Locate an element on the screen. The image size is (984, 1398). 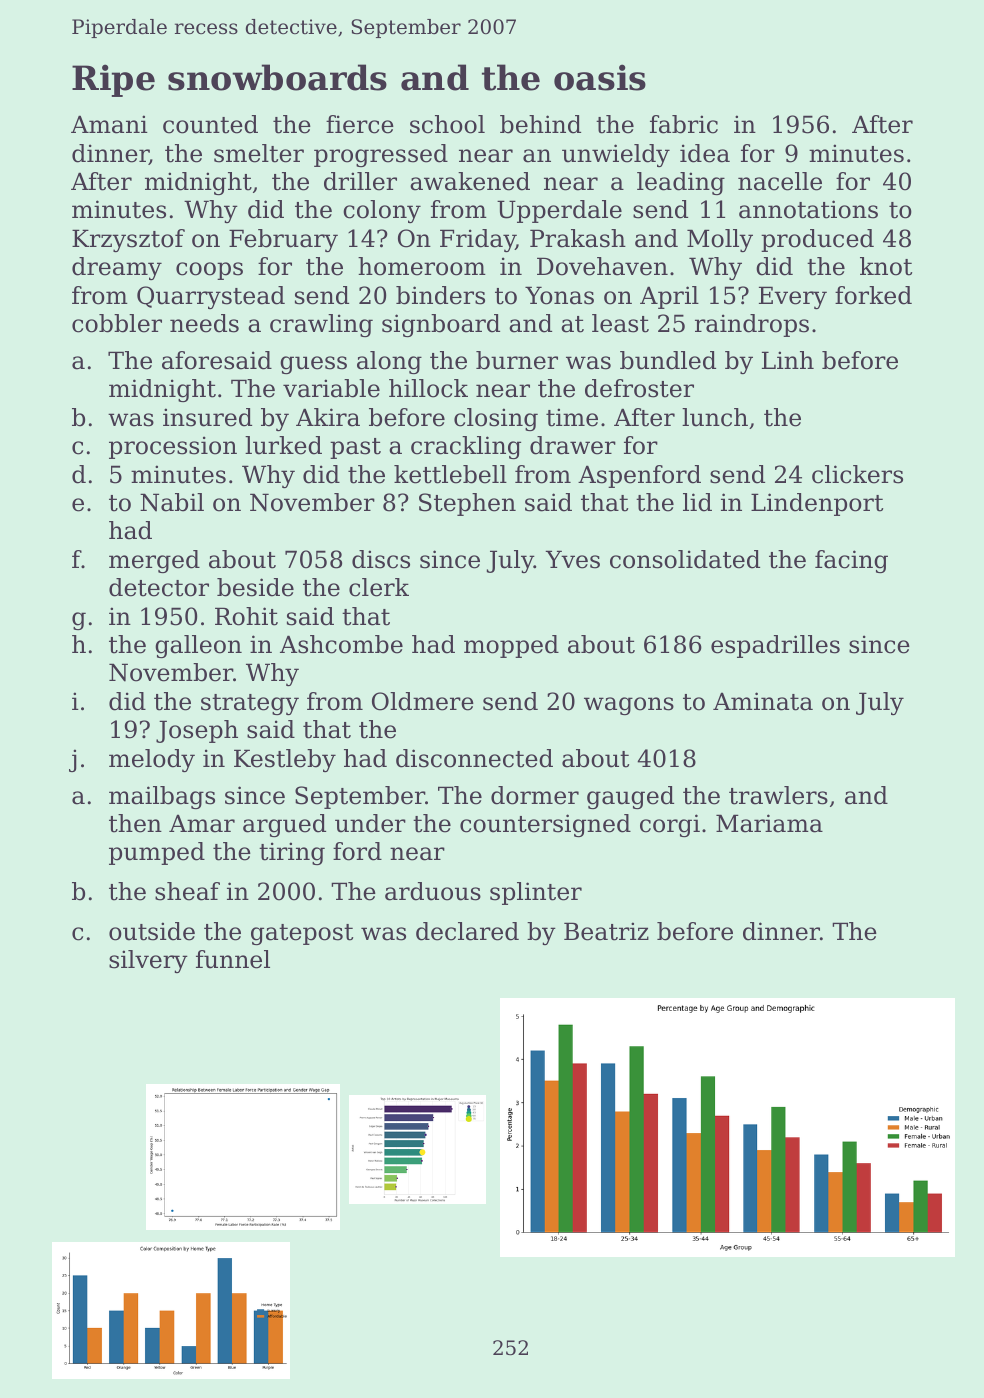
Amani is located at coordinates (109, 124).
